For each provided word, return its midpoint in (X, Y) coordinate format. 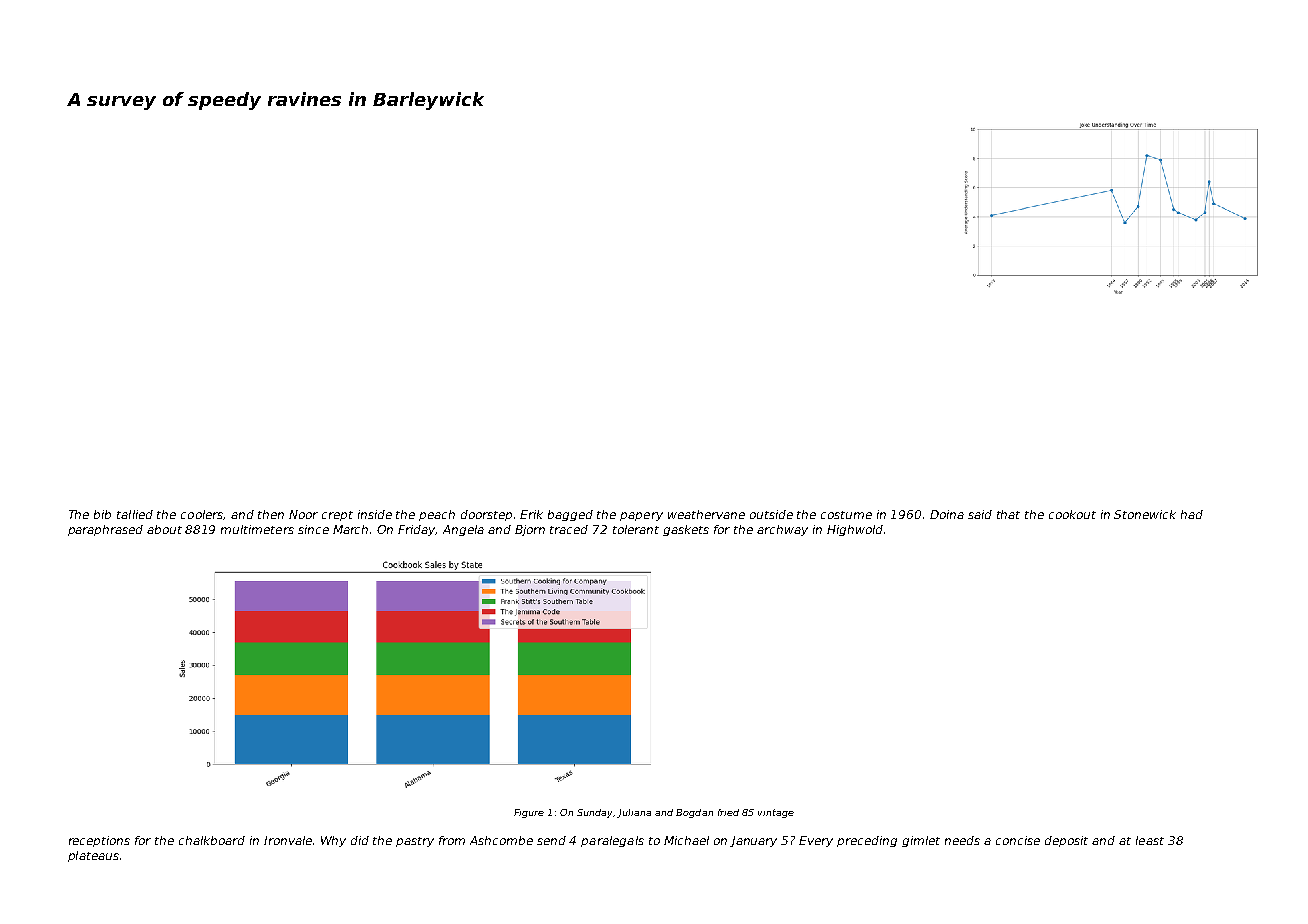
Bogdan (694, 813)
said (980, 514)
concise (1018, 840)
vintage (776, 813)
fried (728, 812)
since (313, 529)
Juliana (634, 813)
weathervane (706, 514)
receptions (99, 841)
